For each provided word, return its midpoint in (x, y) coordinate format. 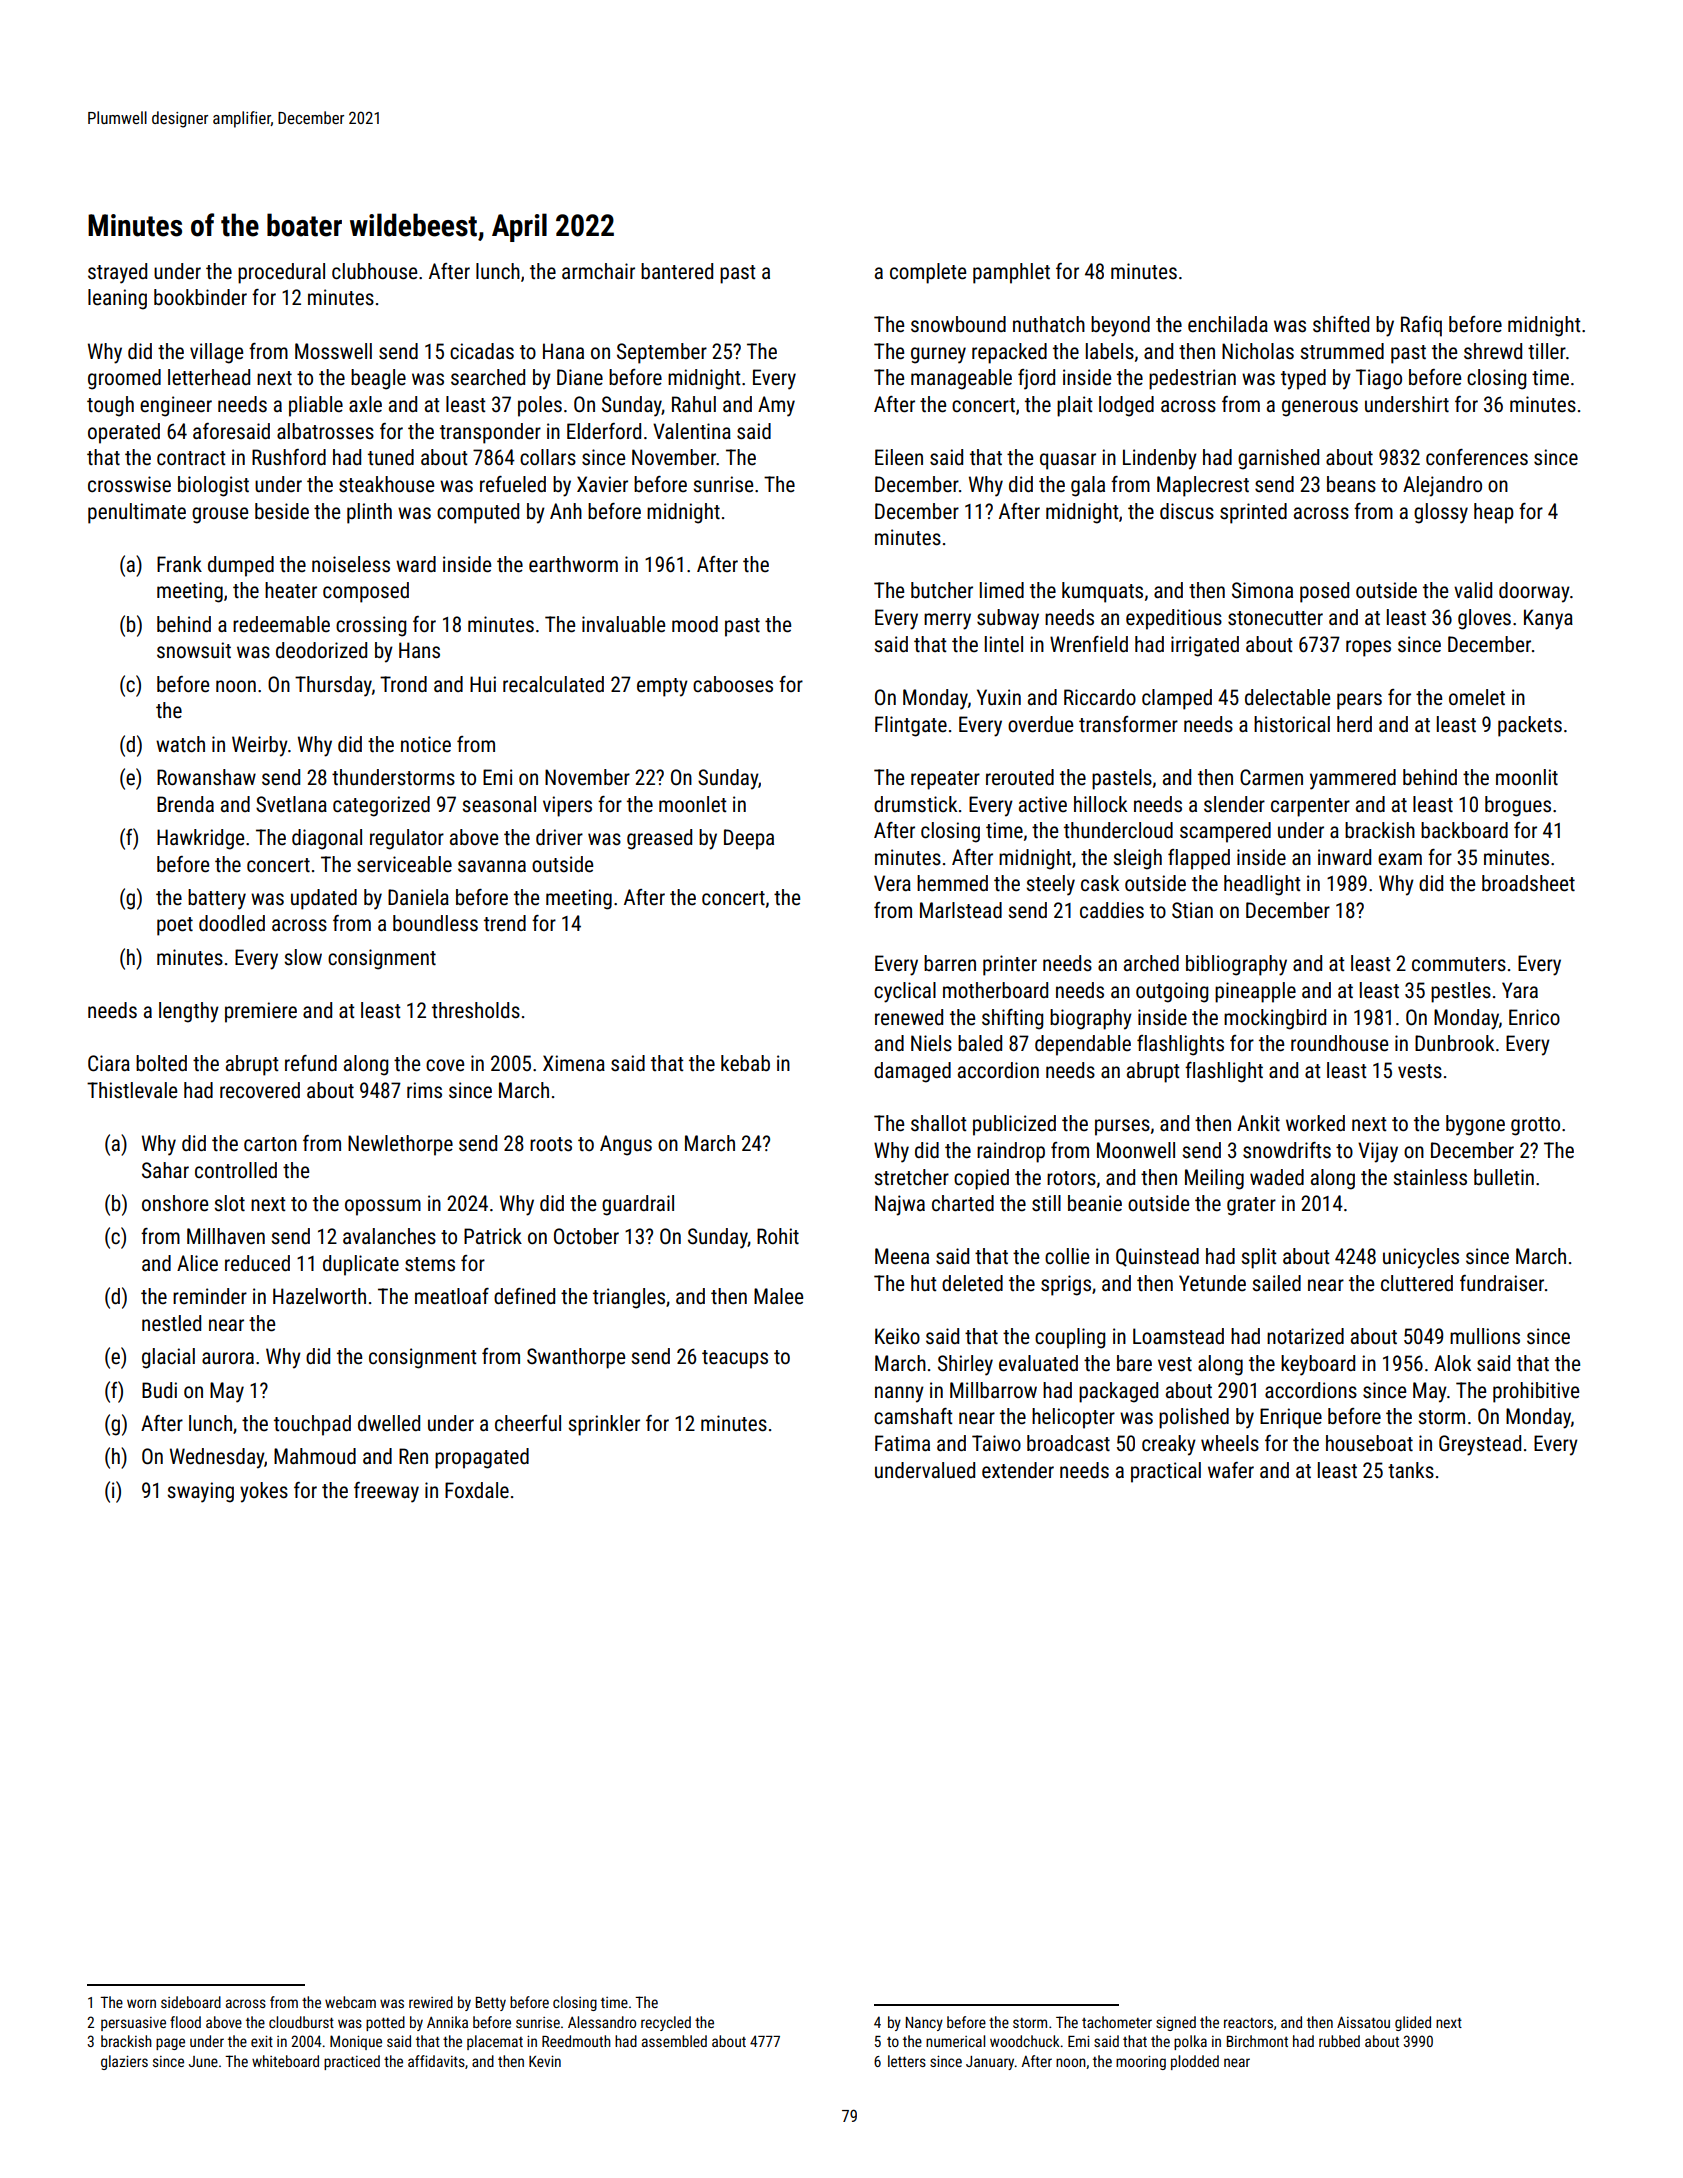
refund (311, 1063)
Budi (159, 1390)
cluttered (1417, 1283)
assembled (674, 2041)
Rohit (778, 1236)
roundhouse (1339, 1043)
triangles (629, 1298)
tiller (1547, 351)
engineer (176, 406)
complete (928, 273)
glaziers (124, 2062)
